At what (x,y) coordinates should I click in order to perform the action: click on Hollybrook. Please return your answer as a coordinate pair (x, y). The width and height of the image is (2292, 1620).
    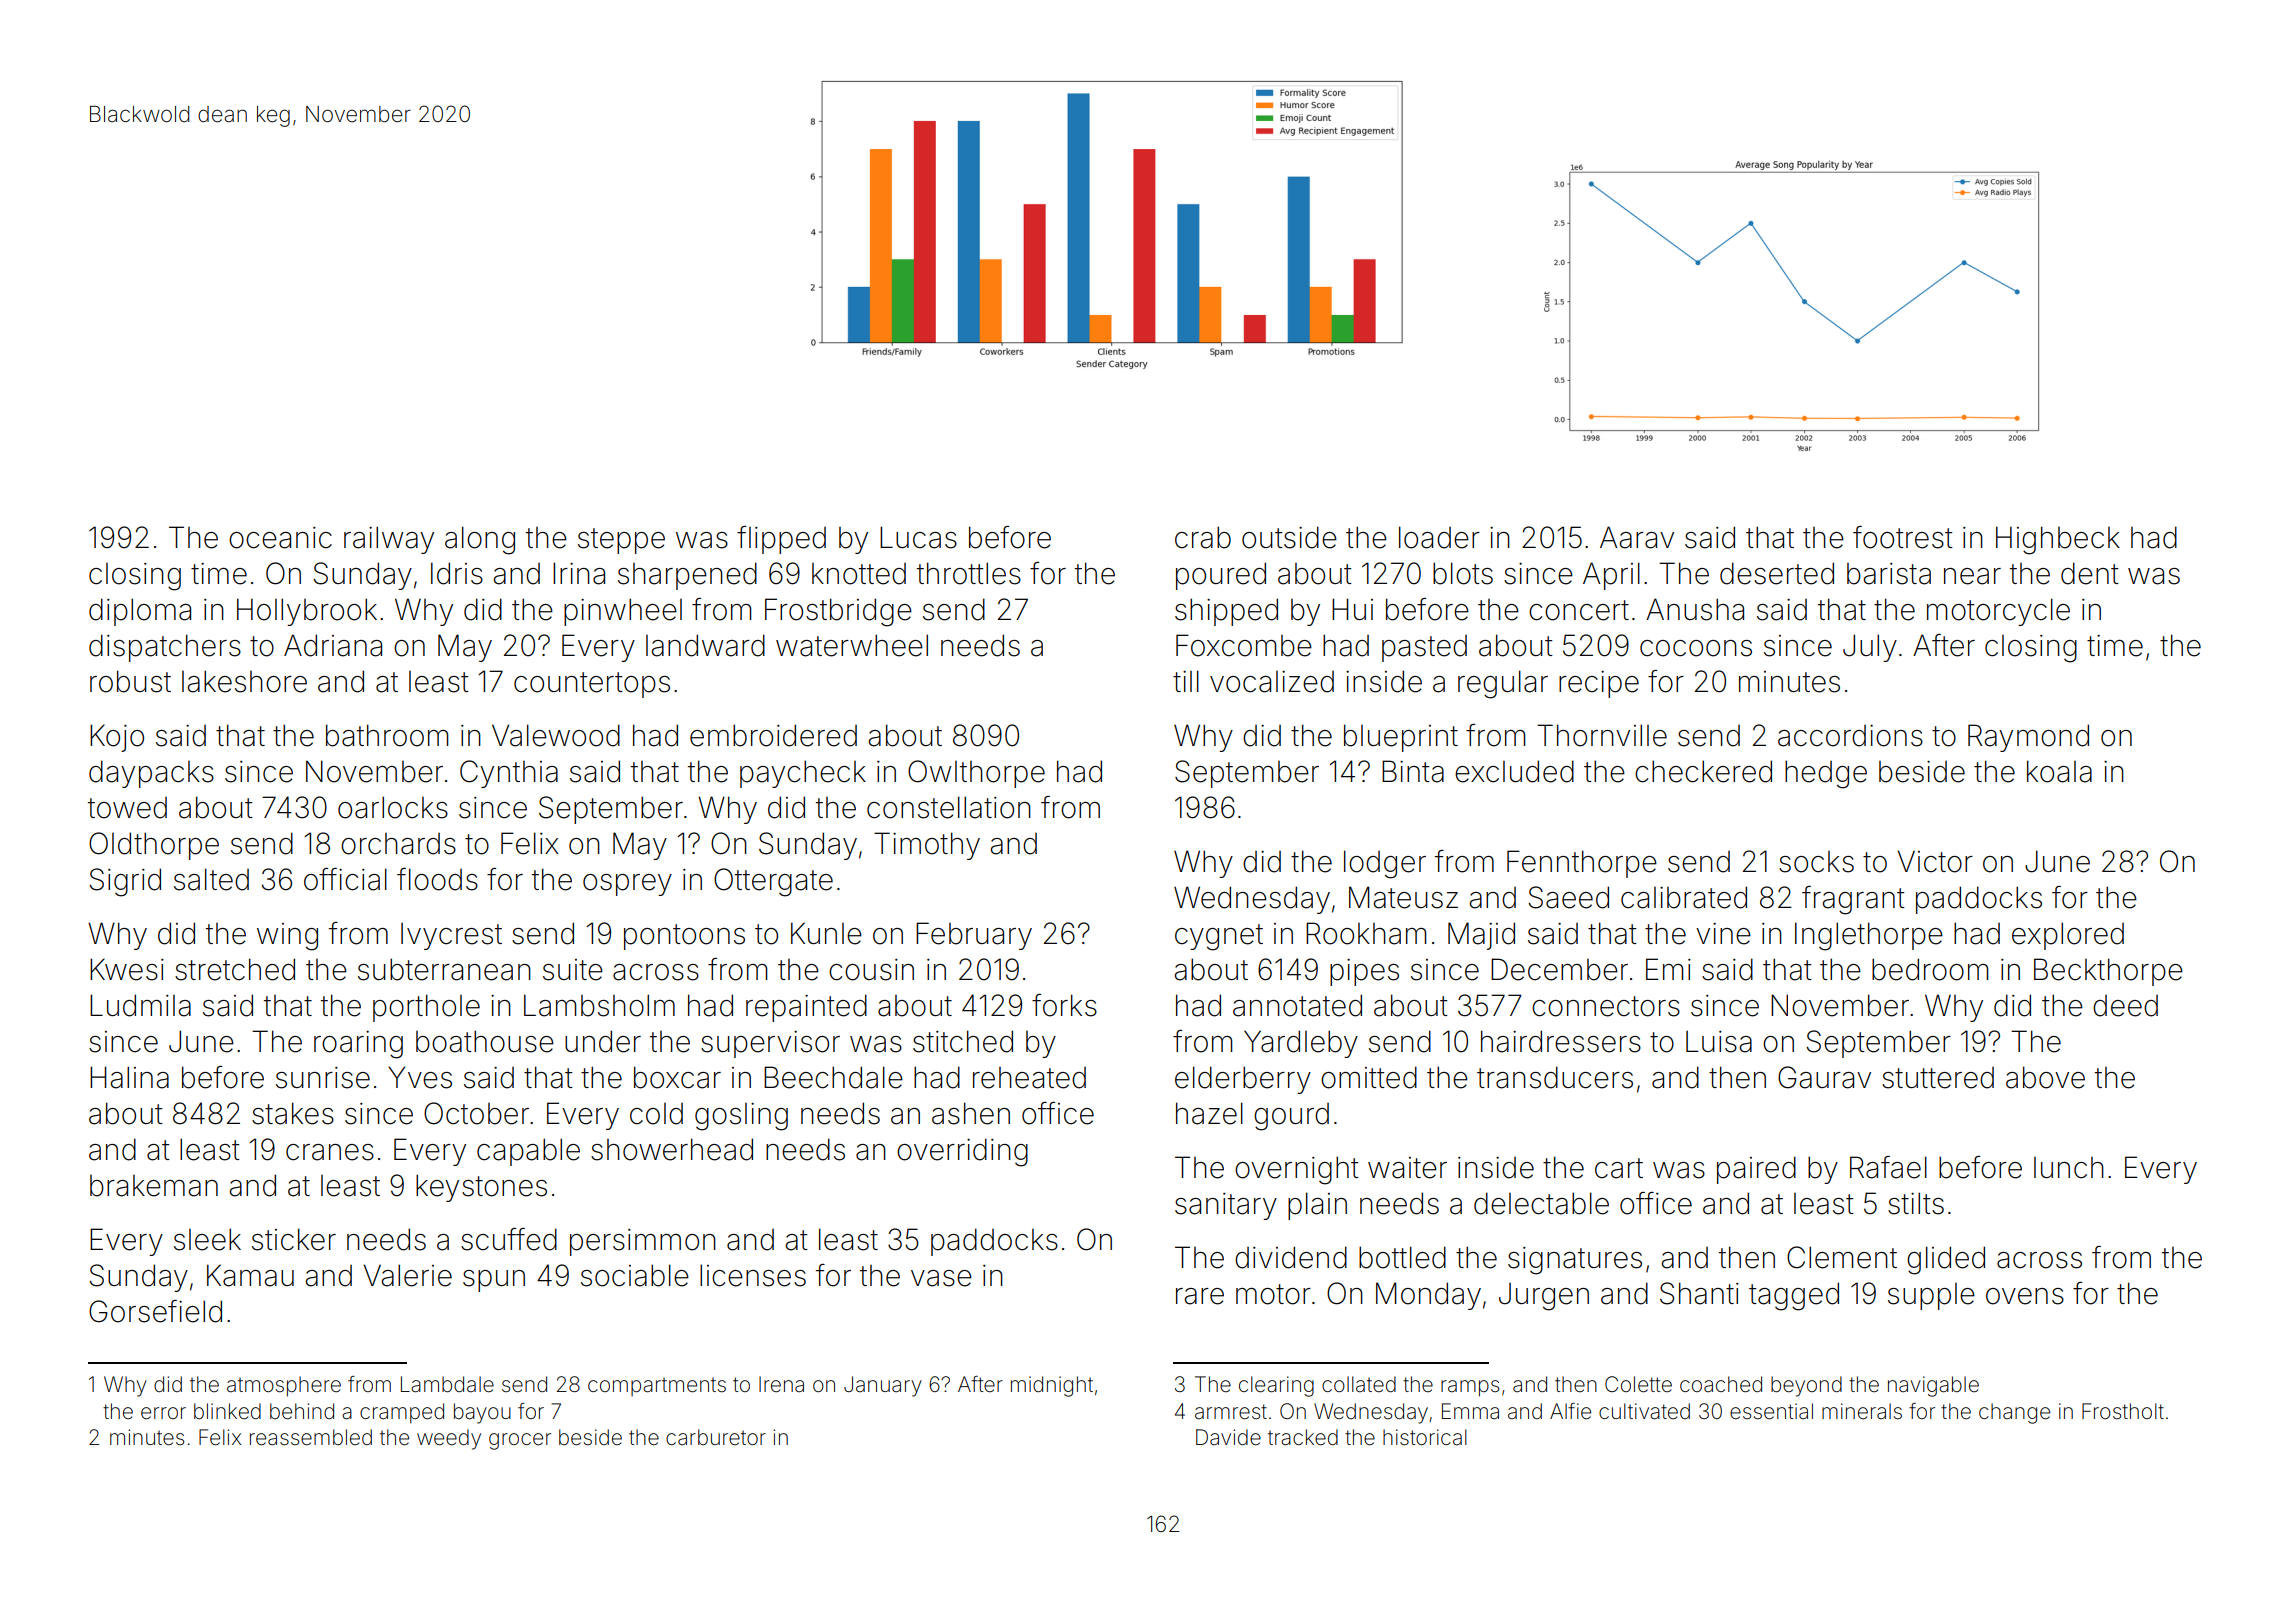
    Looking at the image, I should click on (307, 612).
